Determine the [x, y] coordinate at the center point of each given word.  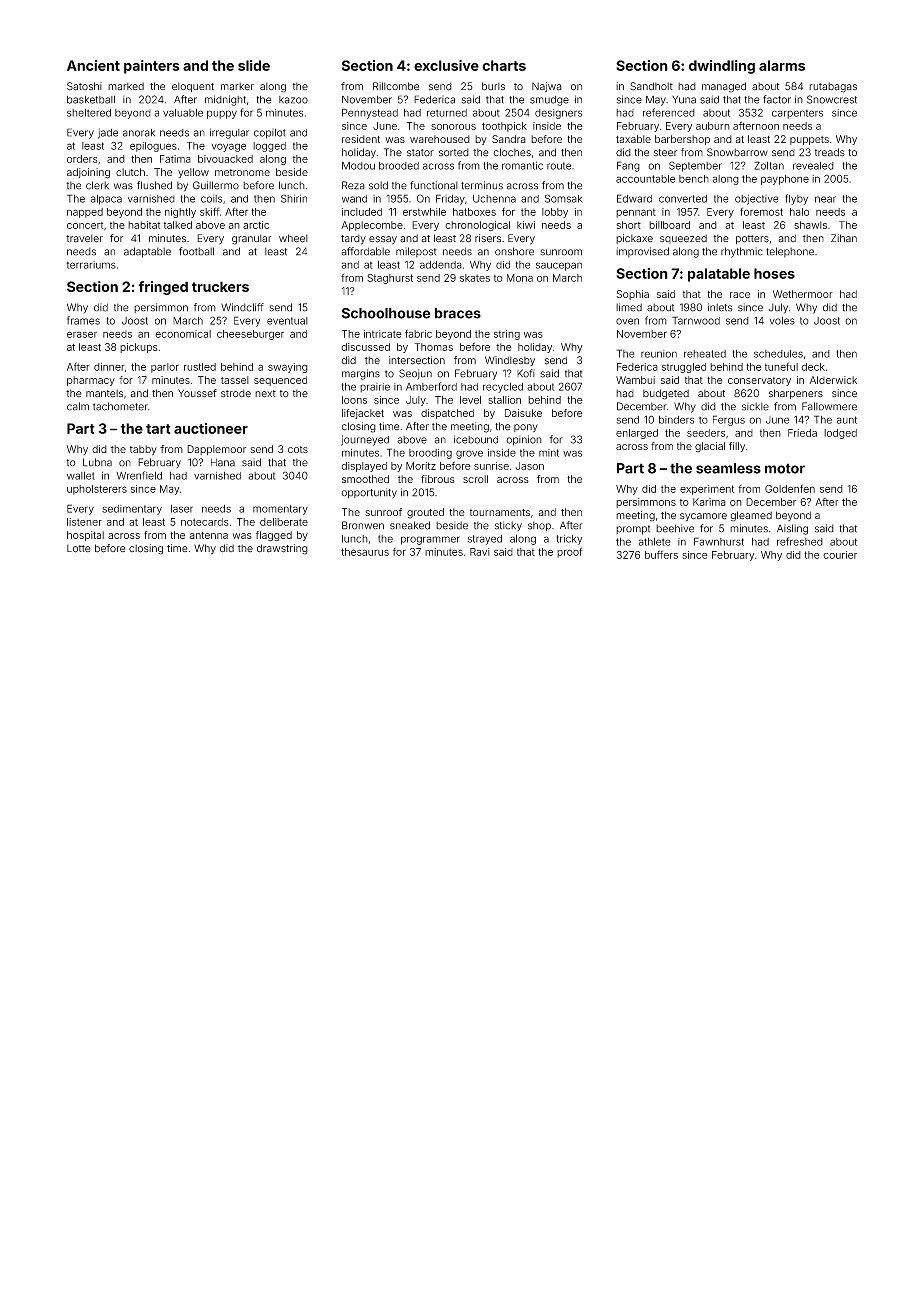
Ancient [93, 65]
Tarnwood [696, 320]
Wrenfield [139, 475]
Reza [353, 185]
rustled [200, 367]
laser [182, 509]
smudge [549, 101]
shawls [810, 225]
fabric [418, 333]
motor [785, 468]
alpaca [106, 200]
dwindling [722, 67]
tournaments [500, 512]
